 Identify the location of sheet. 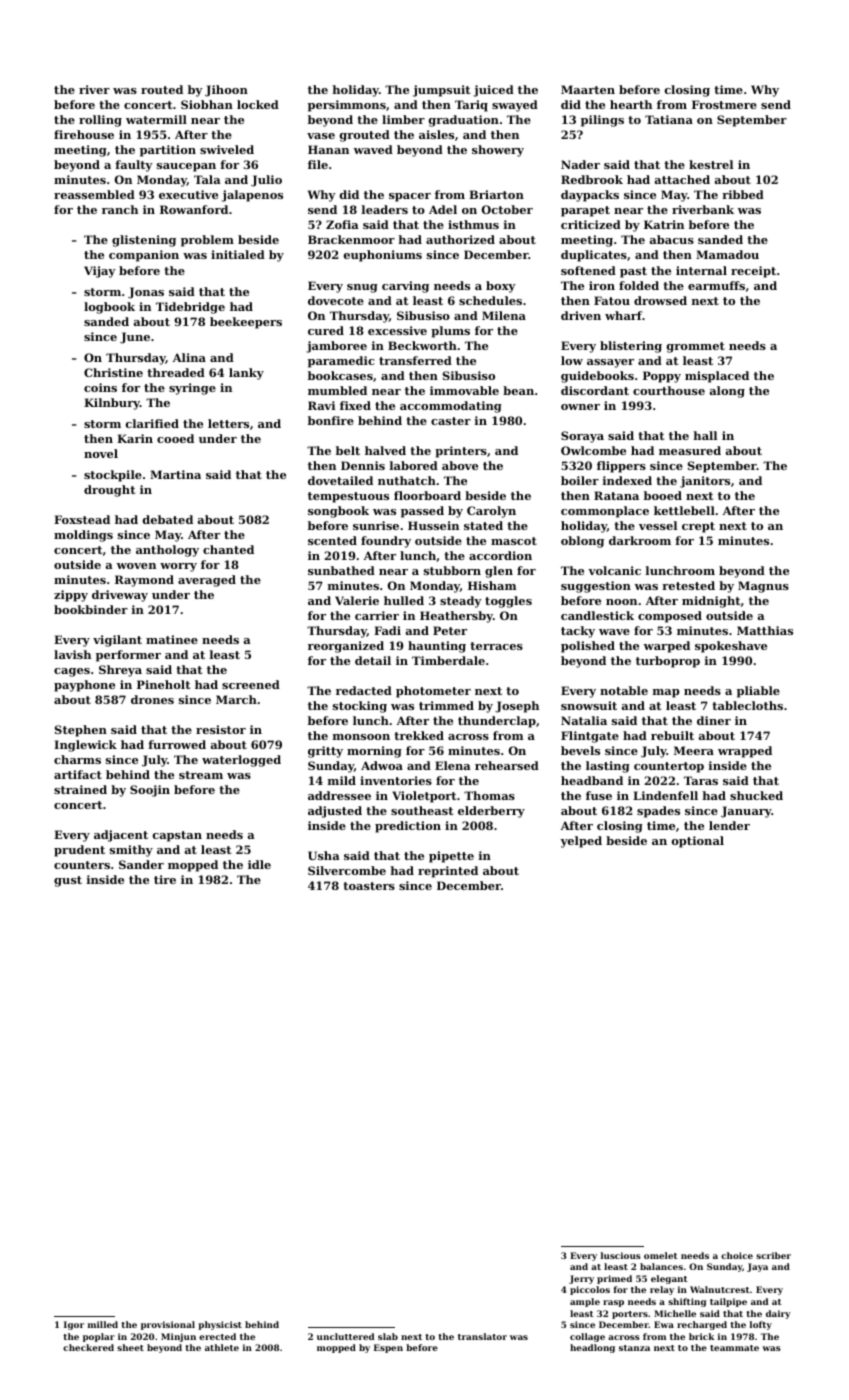
(130, 1347).
